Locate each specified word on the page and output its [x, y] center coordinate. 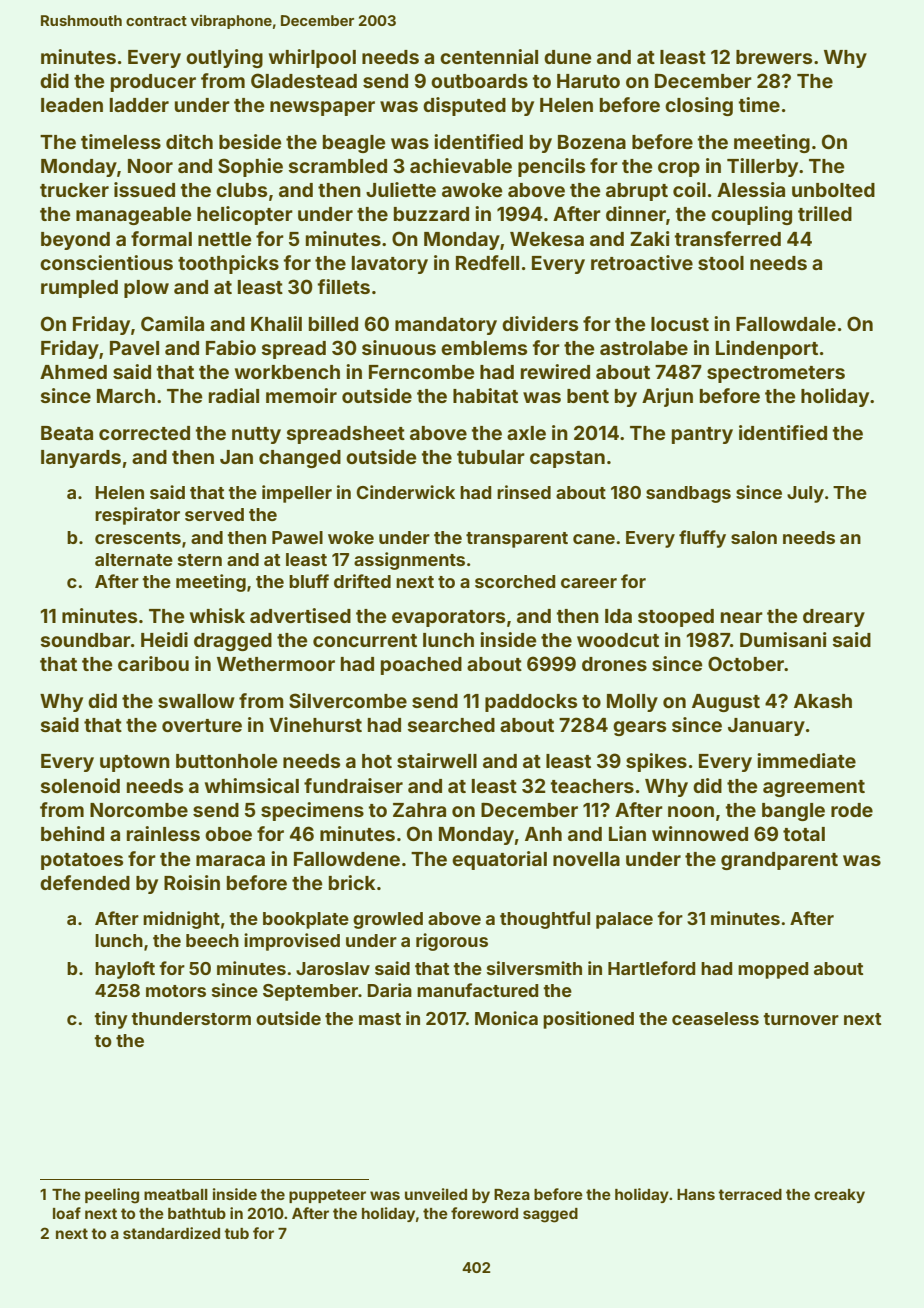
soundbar [86, 640]
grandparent [779, 861]
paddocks [531, 703]
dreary [834, 618]
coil [689, 189]
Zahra [419, 810]
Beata [67, 433]
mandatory [446, 326]
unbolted [833, 190]
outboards [479, 81]
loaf [67, 1213]
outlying [224, 58]
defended [85, 882]
